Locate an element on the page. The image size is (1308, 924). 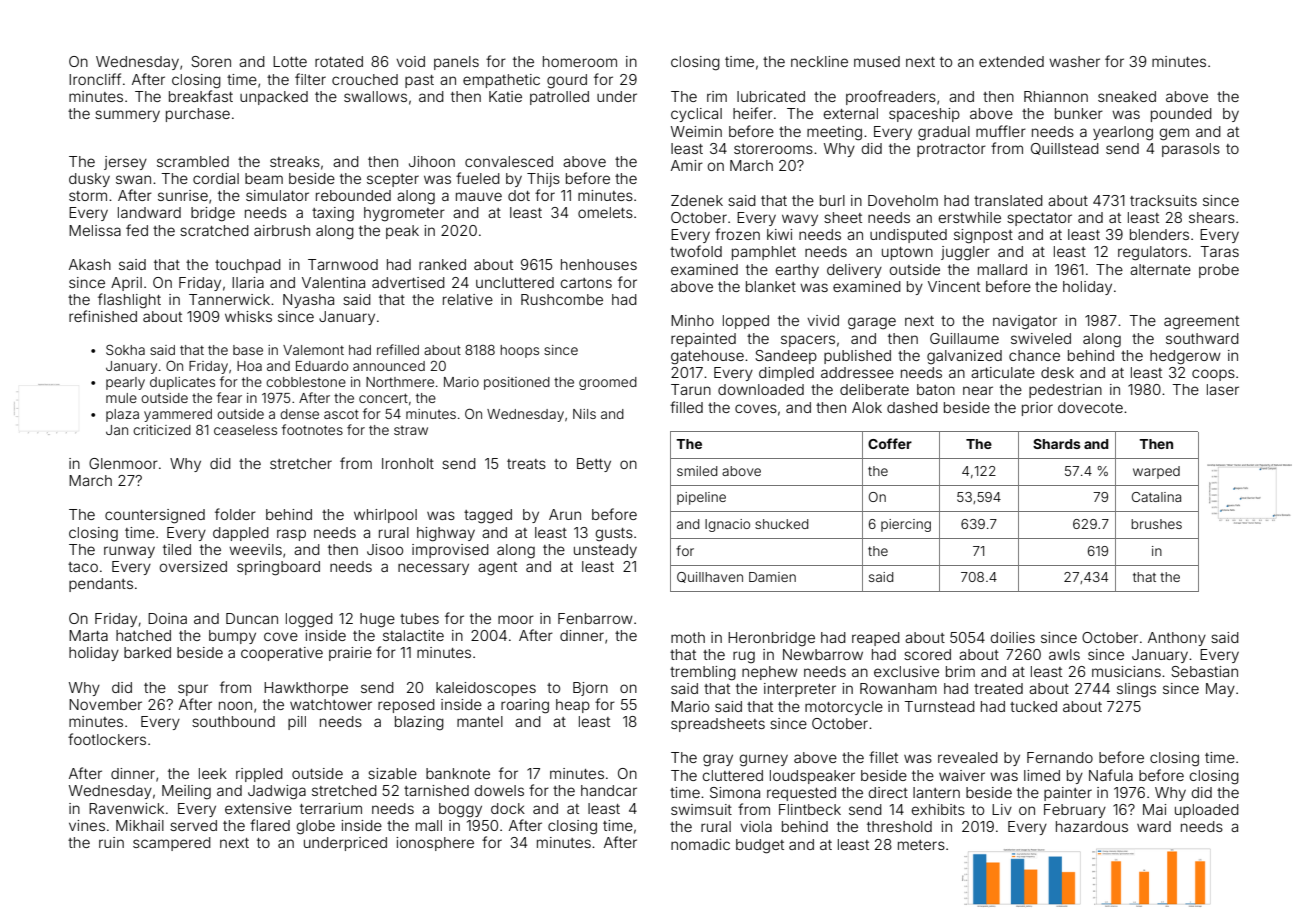
scrambled is located at coordinates (193, 161).
